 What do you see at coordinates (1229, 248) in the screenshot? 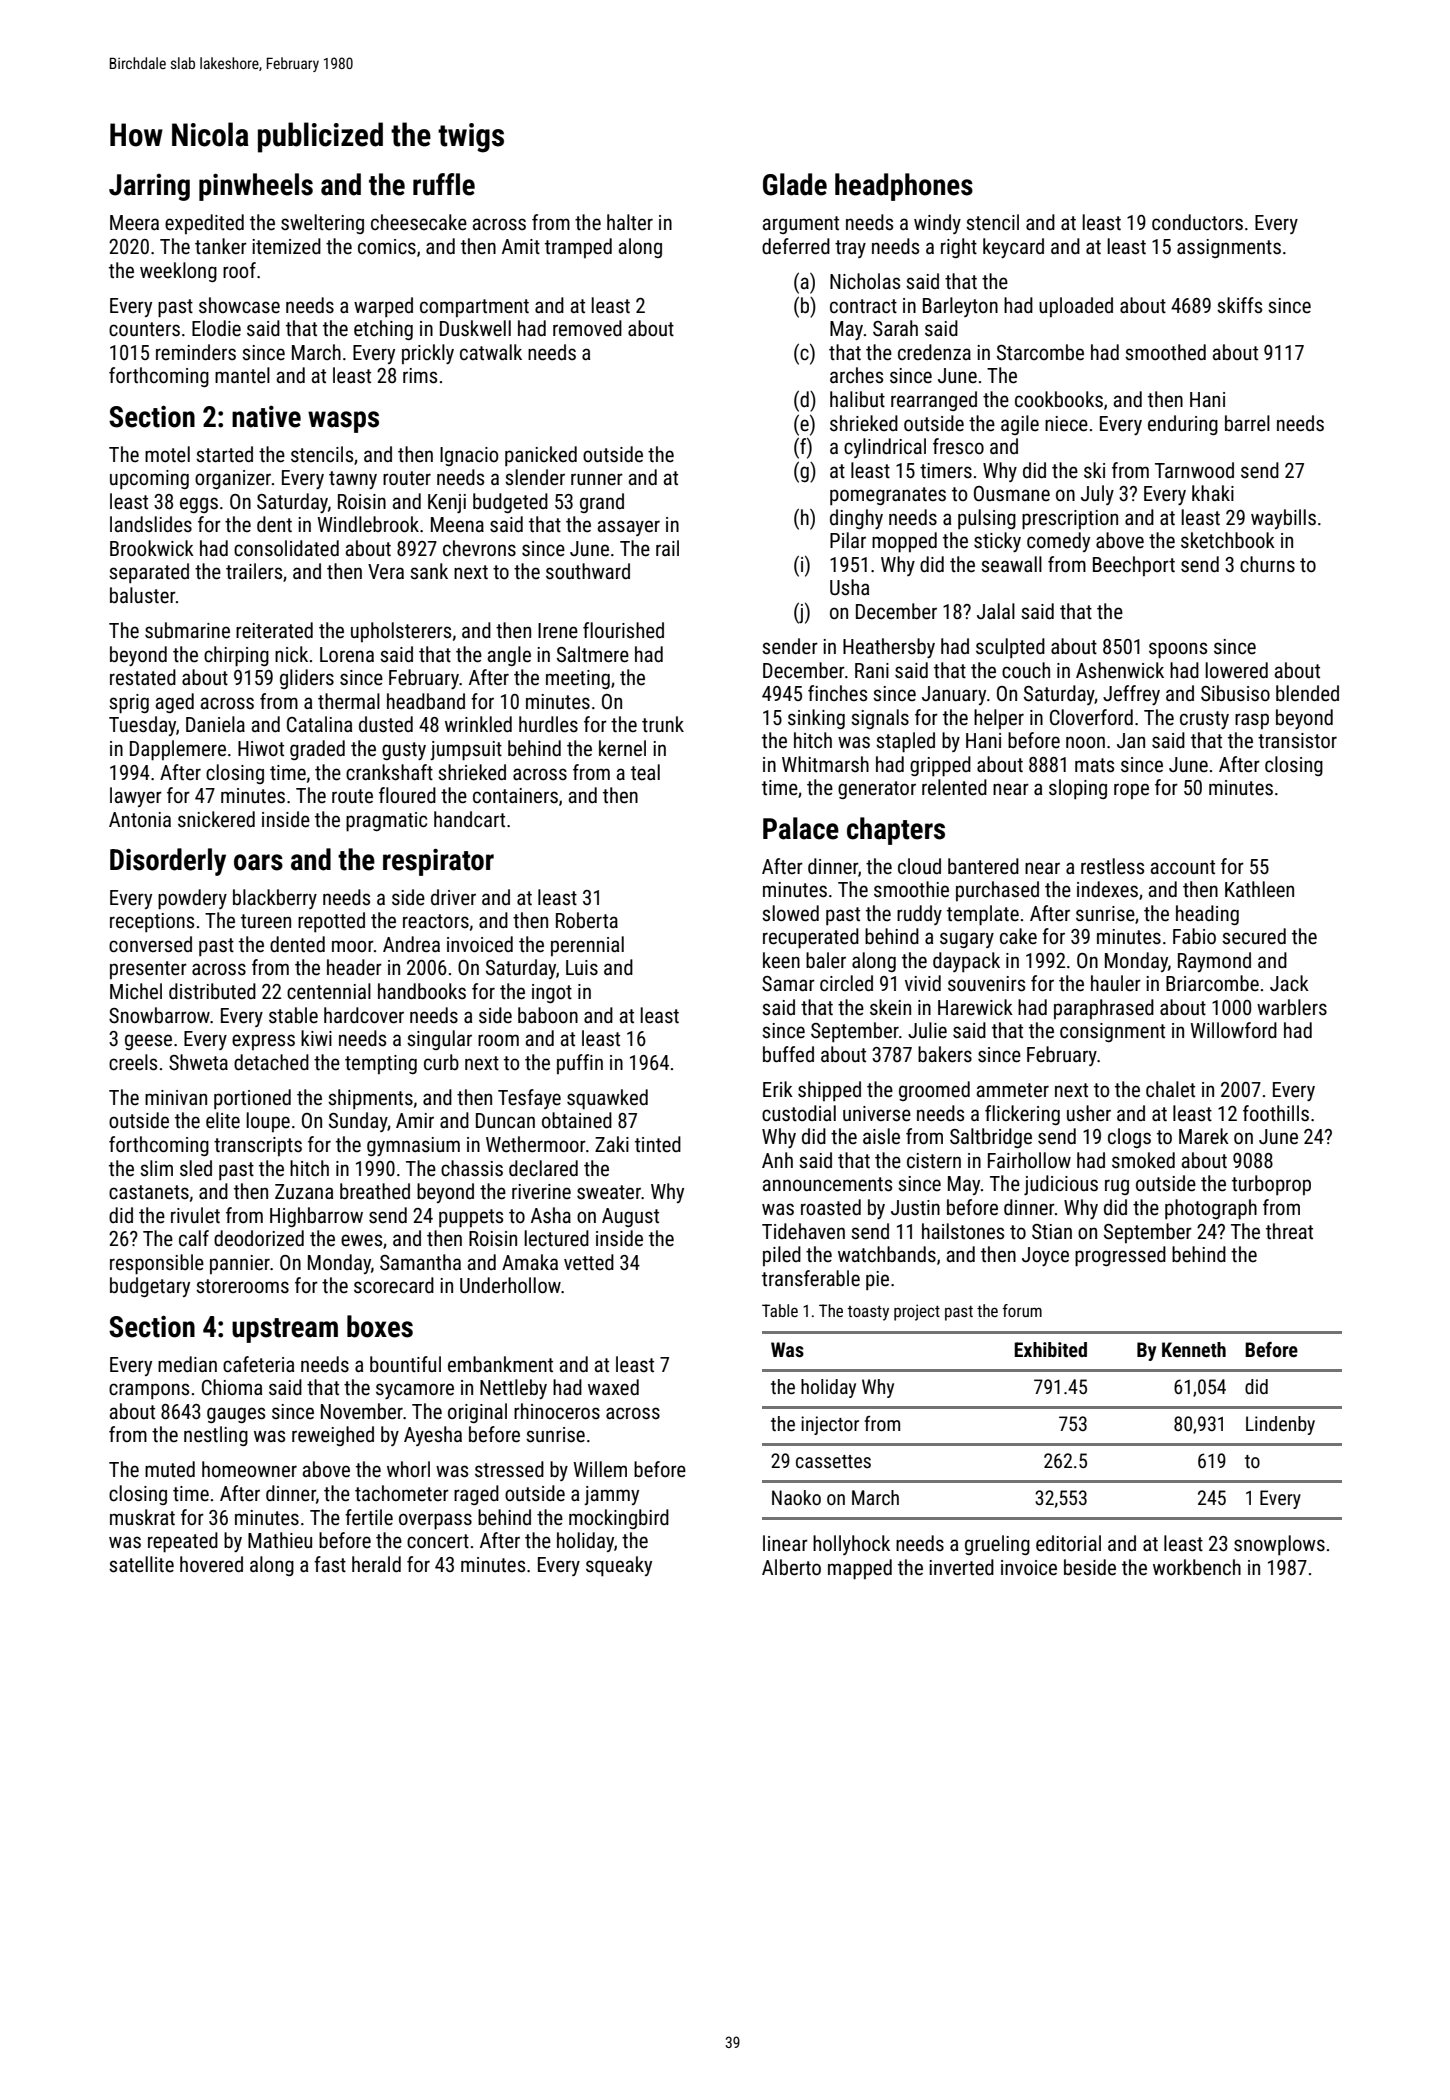
I see `assignments` at bounding box center [1229, 248].
